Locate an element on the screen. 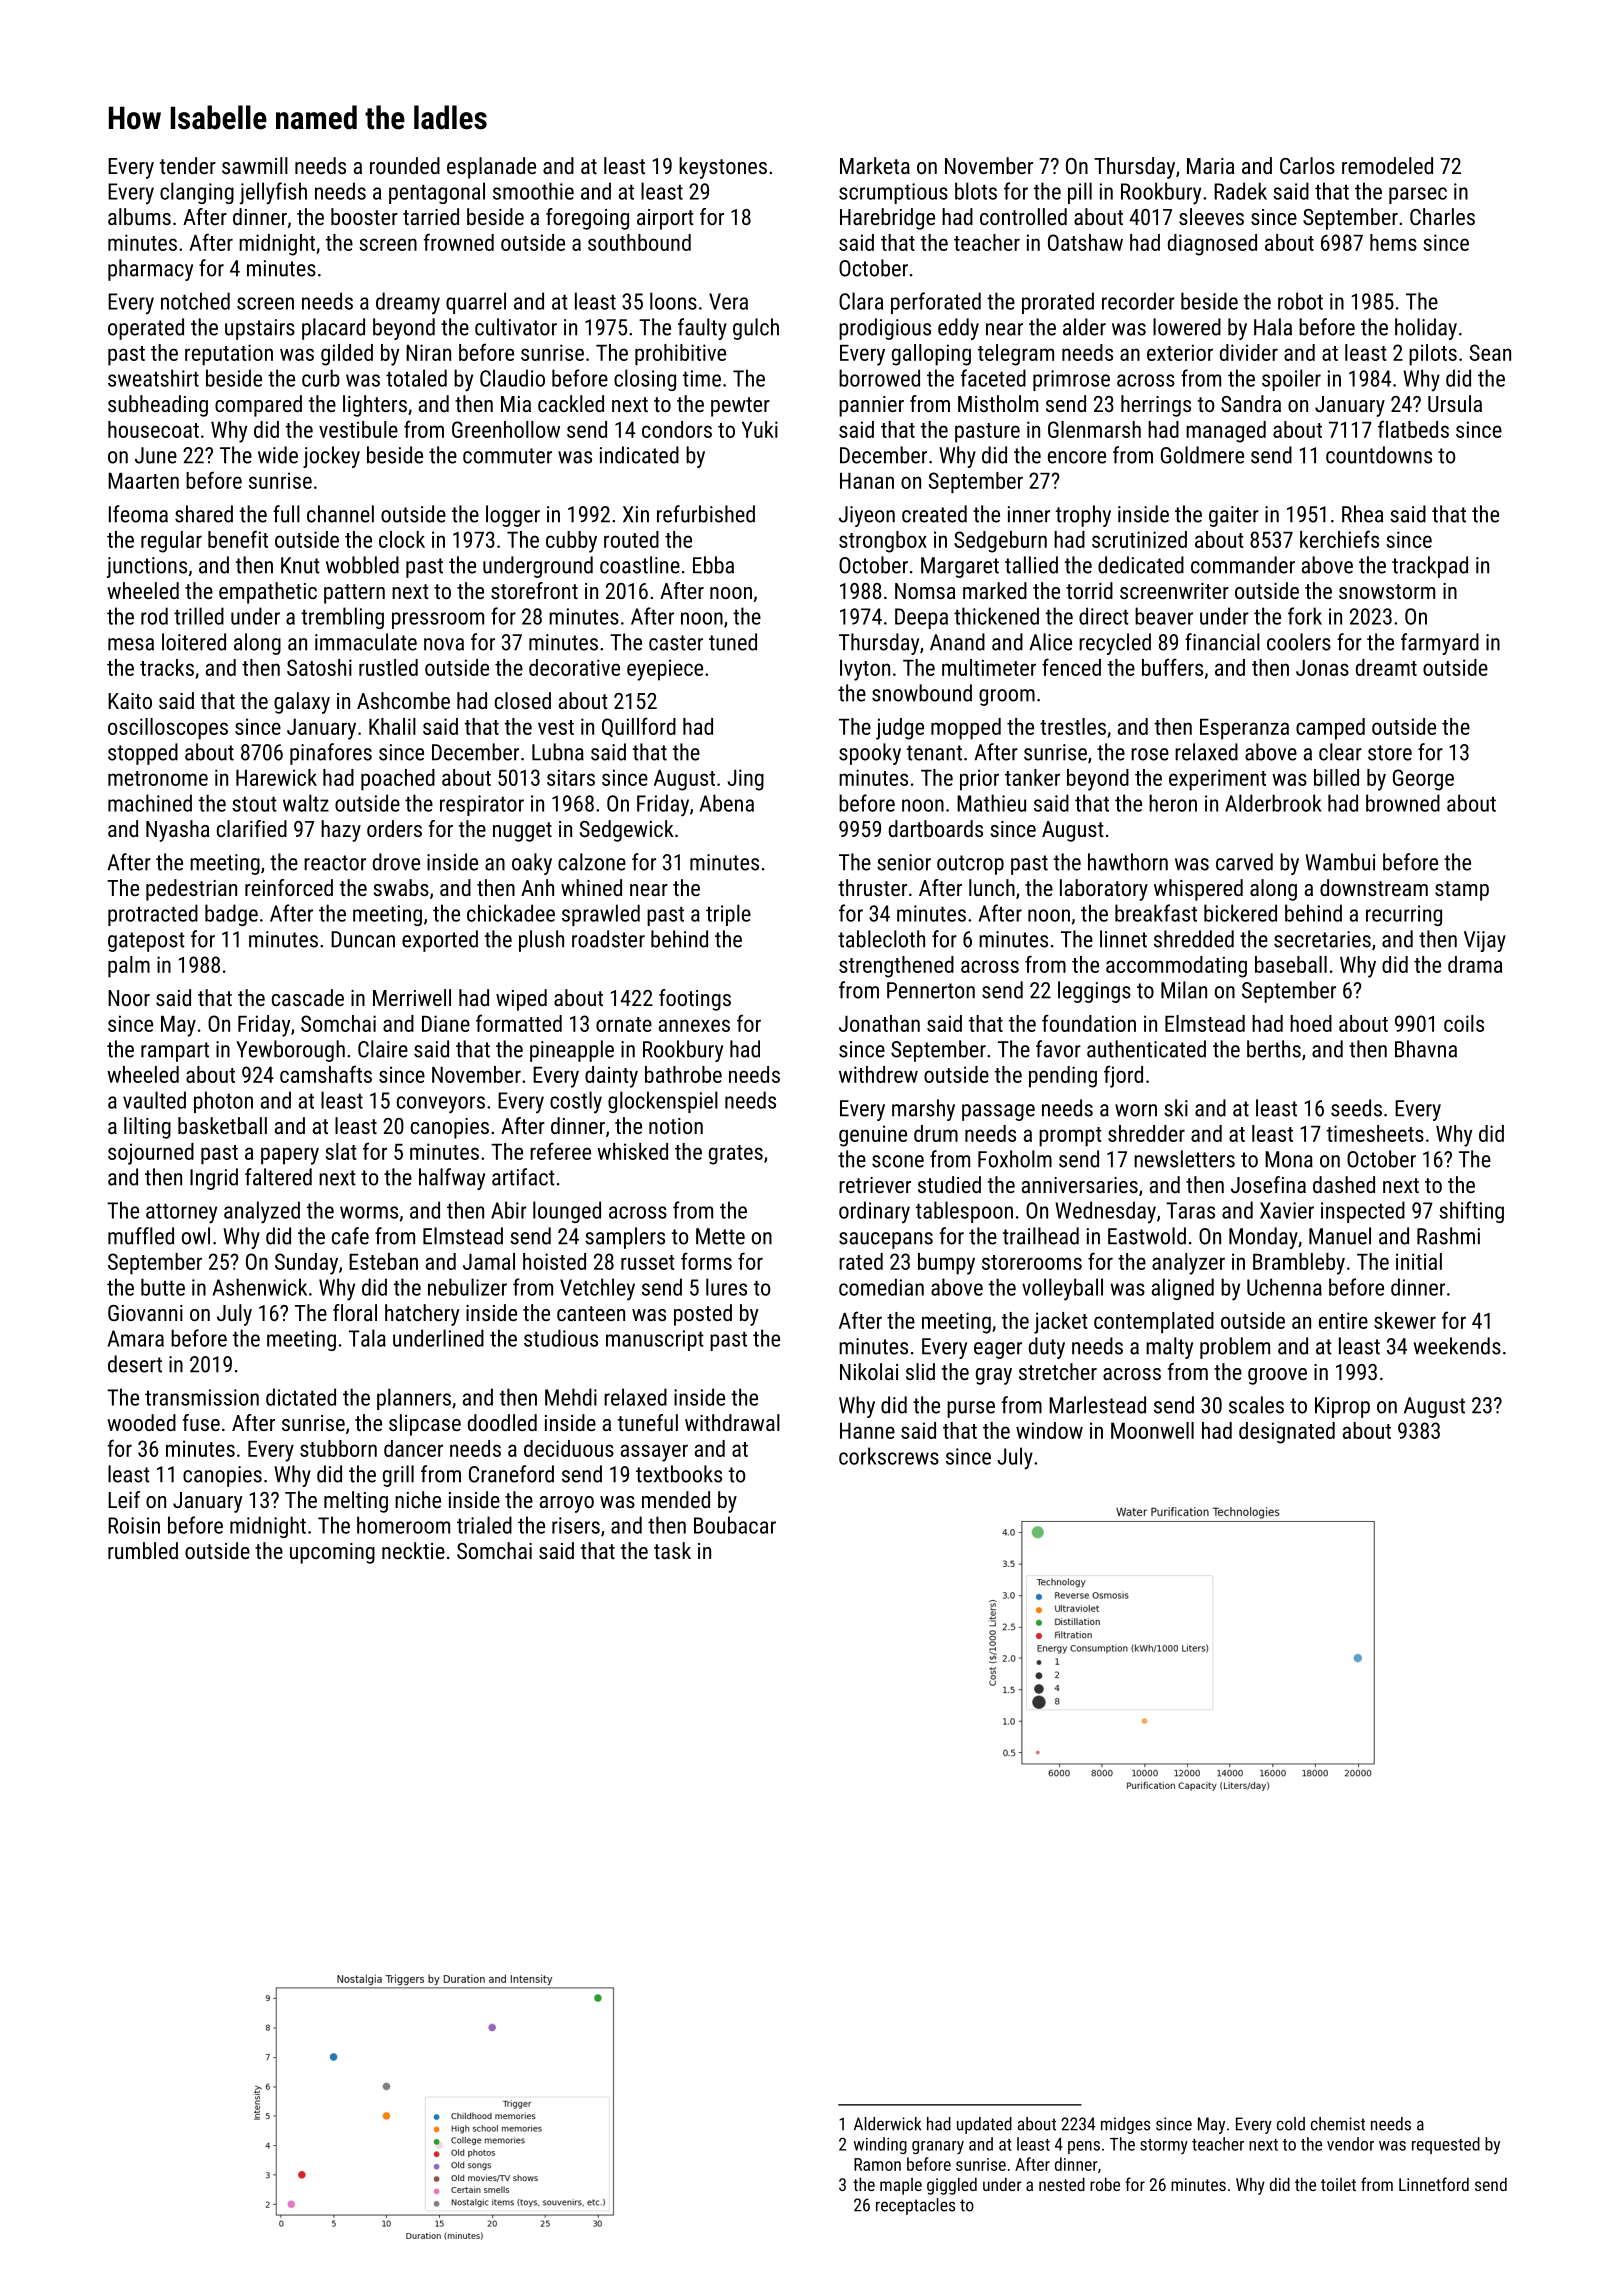 This screenshot has height=2292, width=1620. esplanade is located at coordinates (491, 168).
